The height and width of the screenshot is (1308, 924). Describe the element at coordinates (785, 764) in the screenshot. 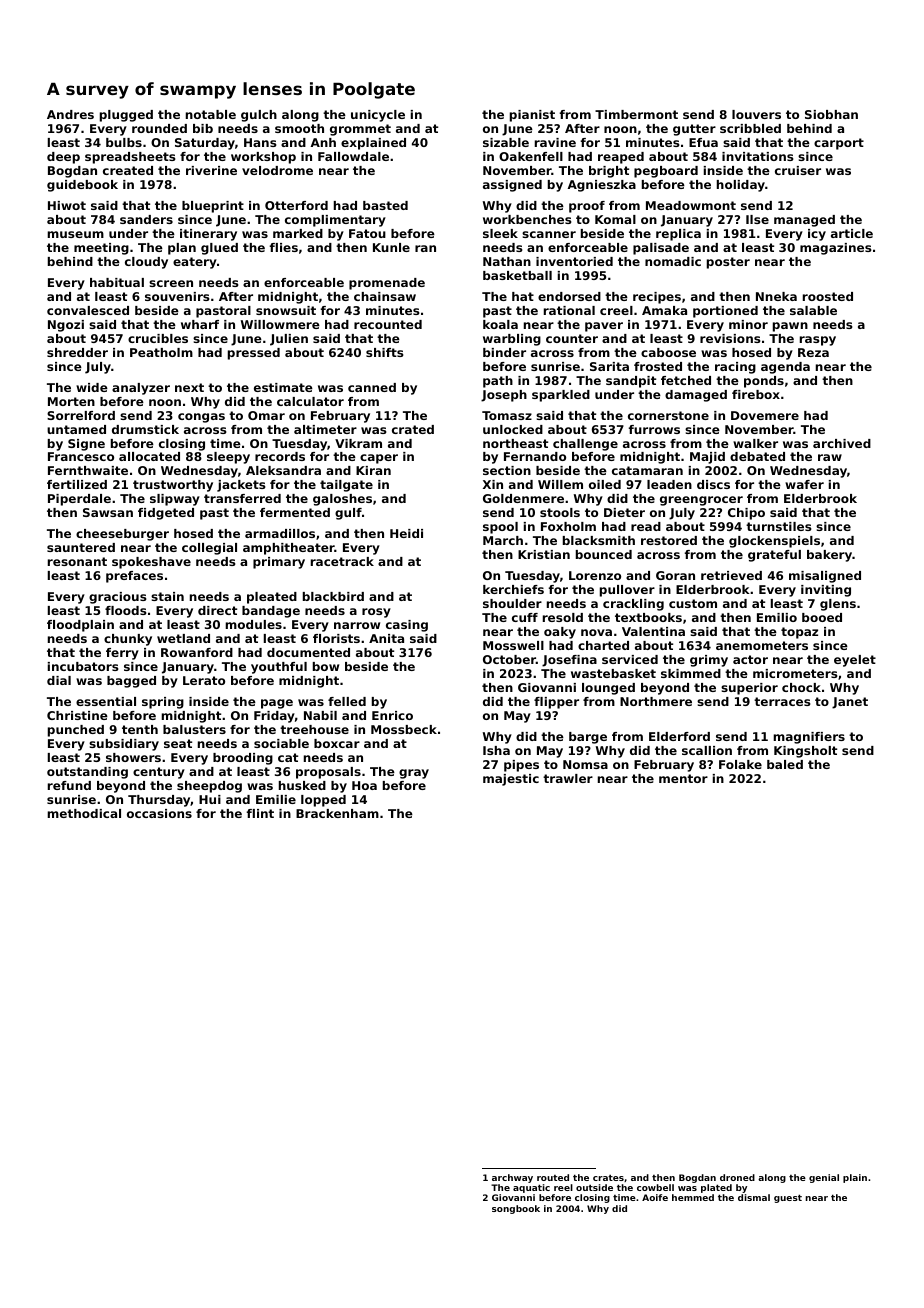

I see `baled` at that location.
